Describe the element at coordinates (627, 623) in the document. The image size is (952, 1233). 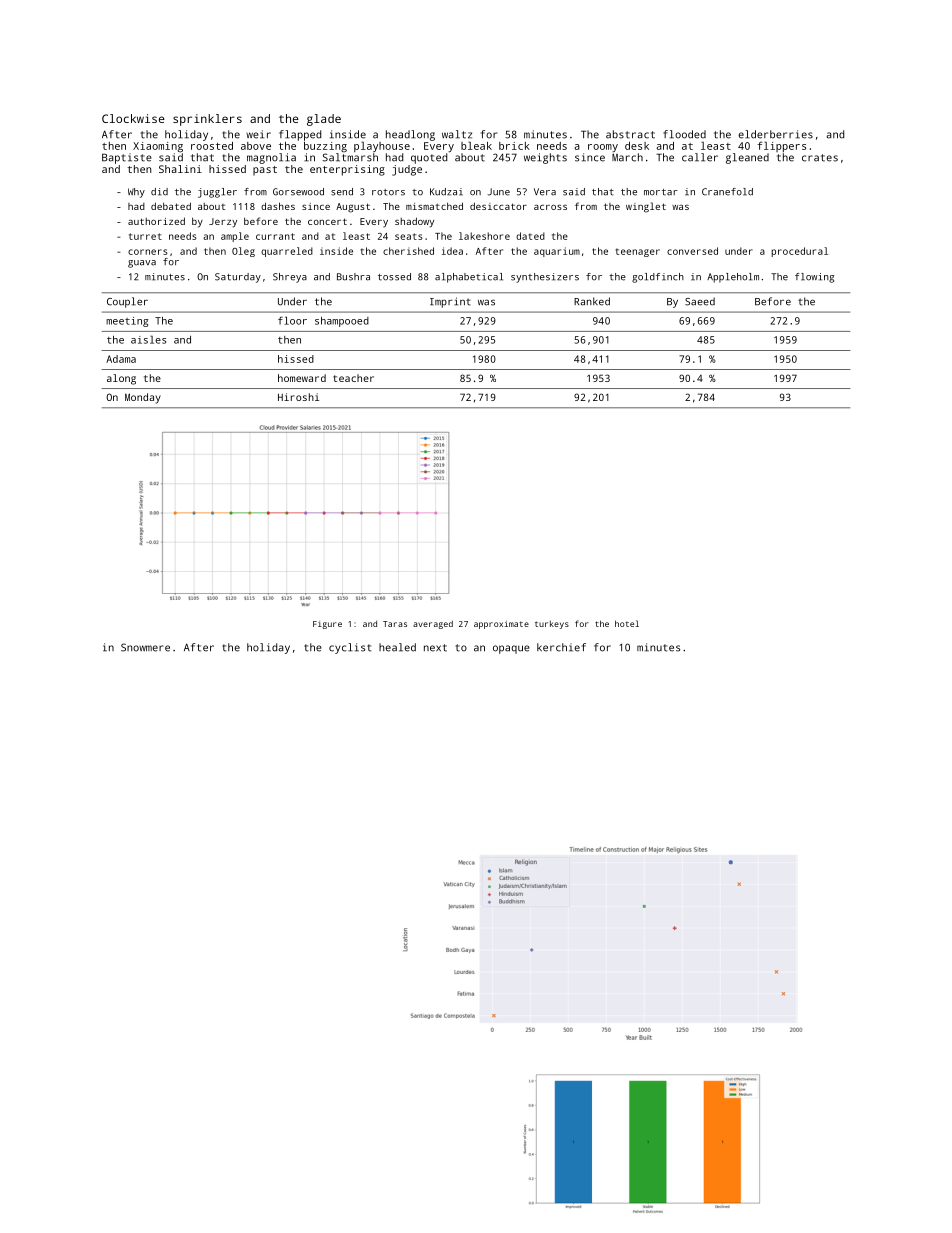
I see `hotel` at that location.
